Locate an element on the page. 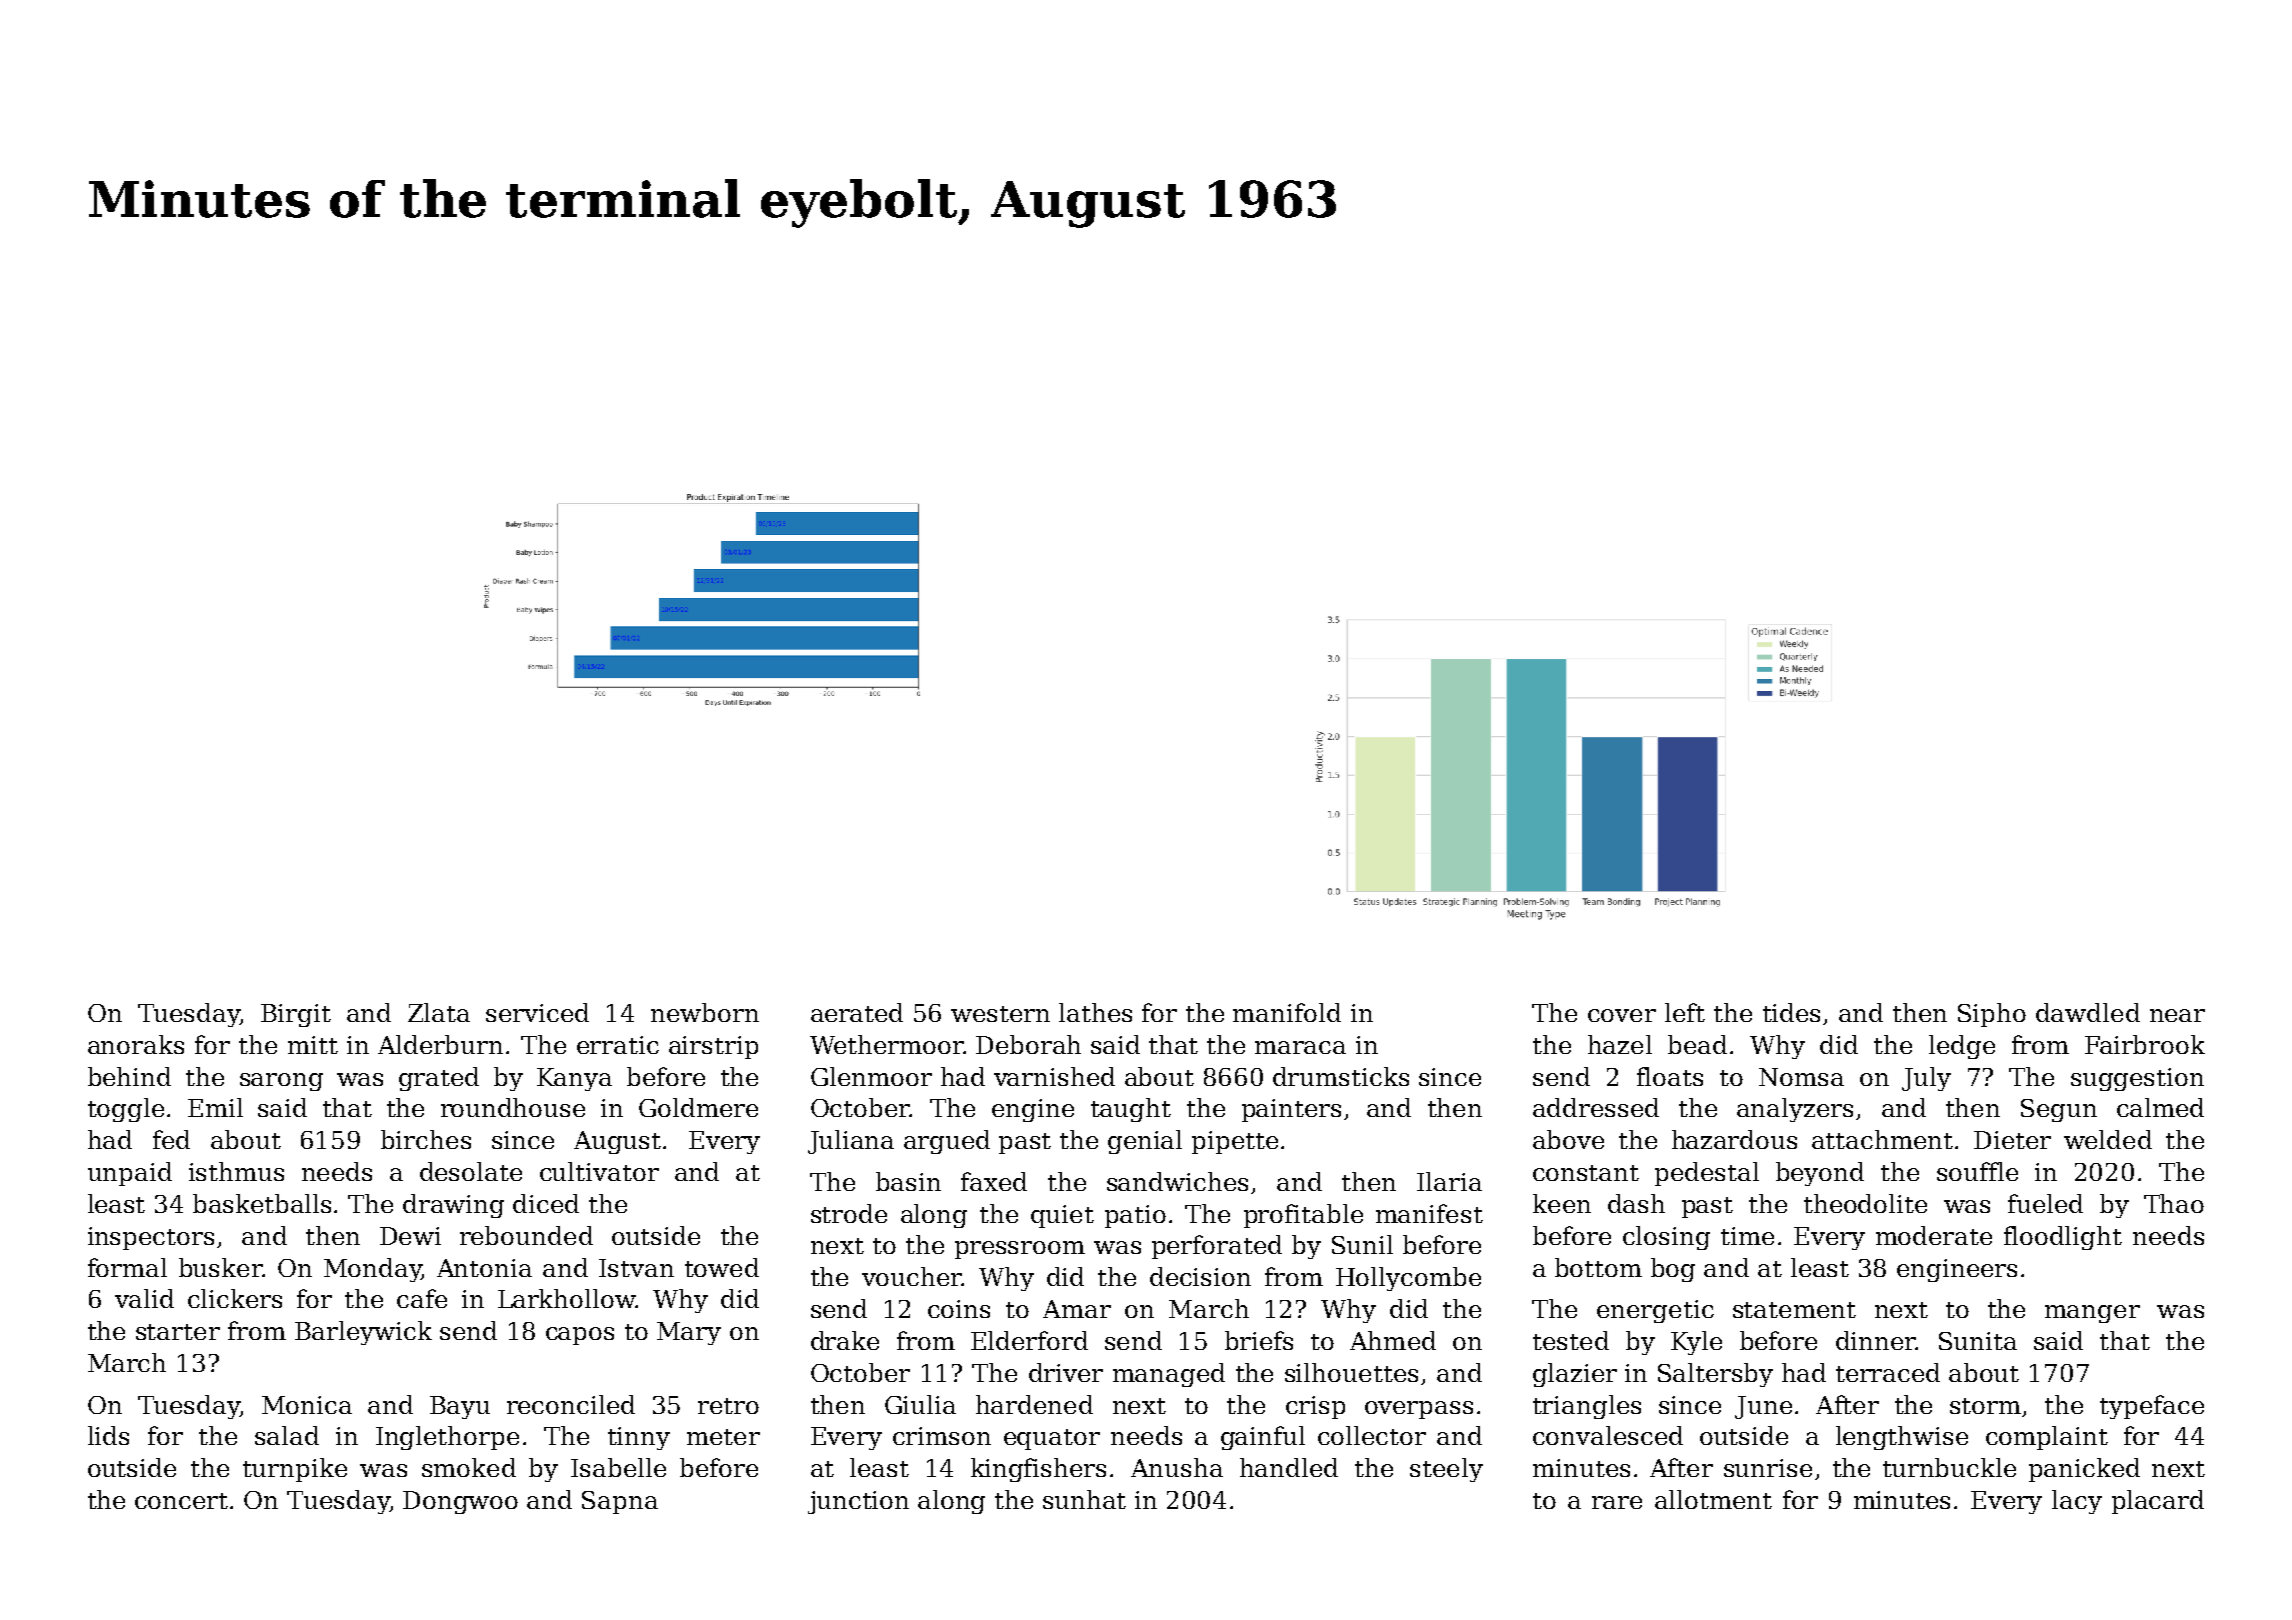 The height and width of the image is (1620, 2292). manifold is located at coordinates (1287, 1012).
